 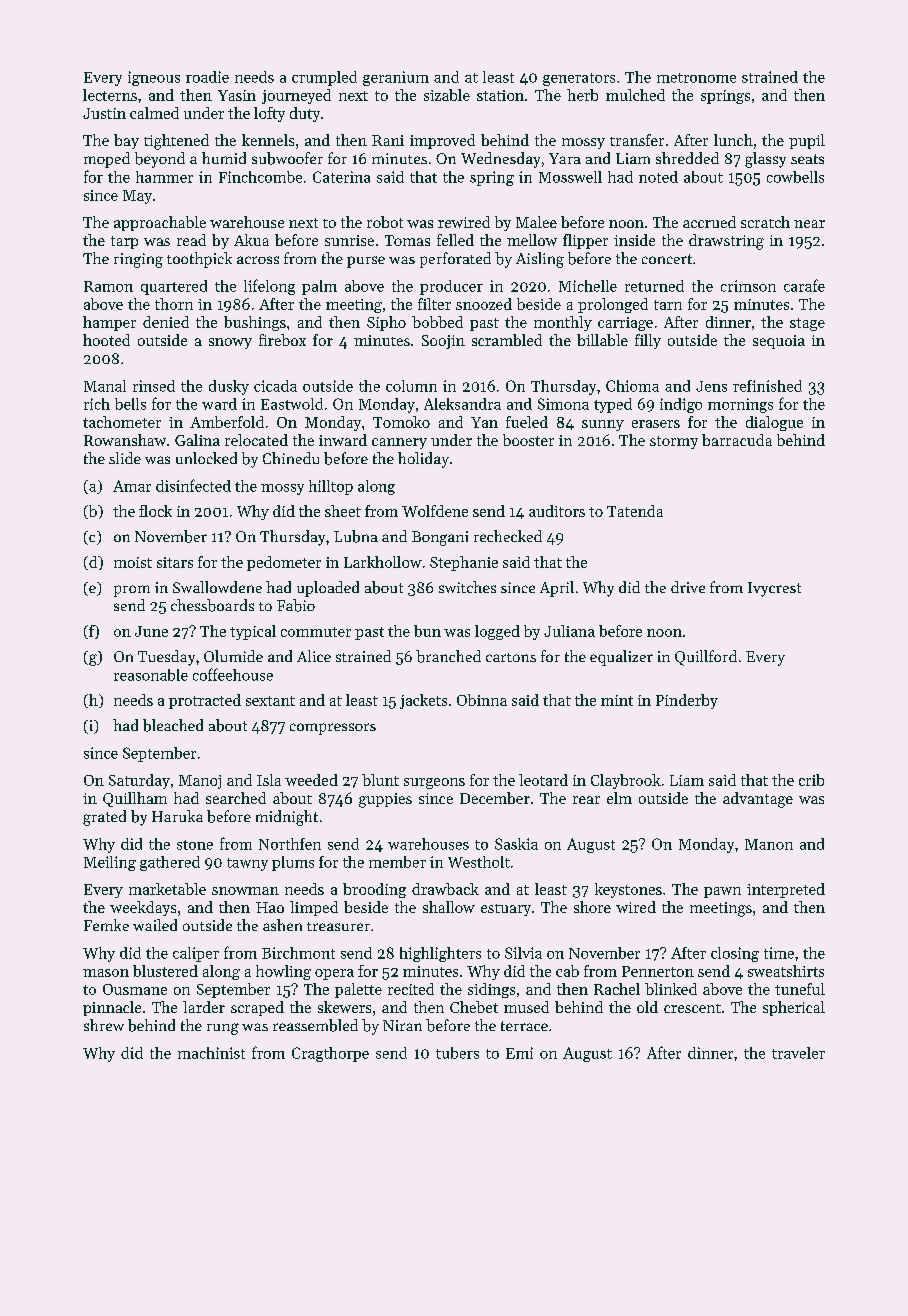 What do you see at coordinates (765, 222) in the screenshot?
I see `scratch` at bounding box center [765, 222].
